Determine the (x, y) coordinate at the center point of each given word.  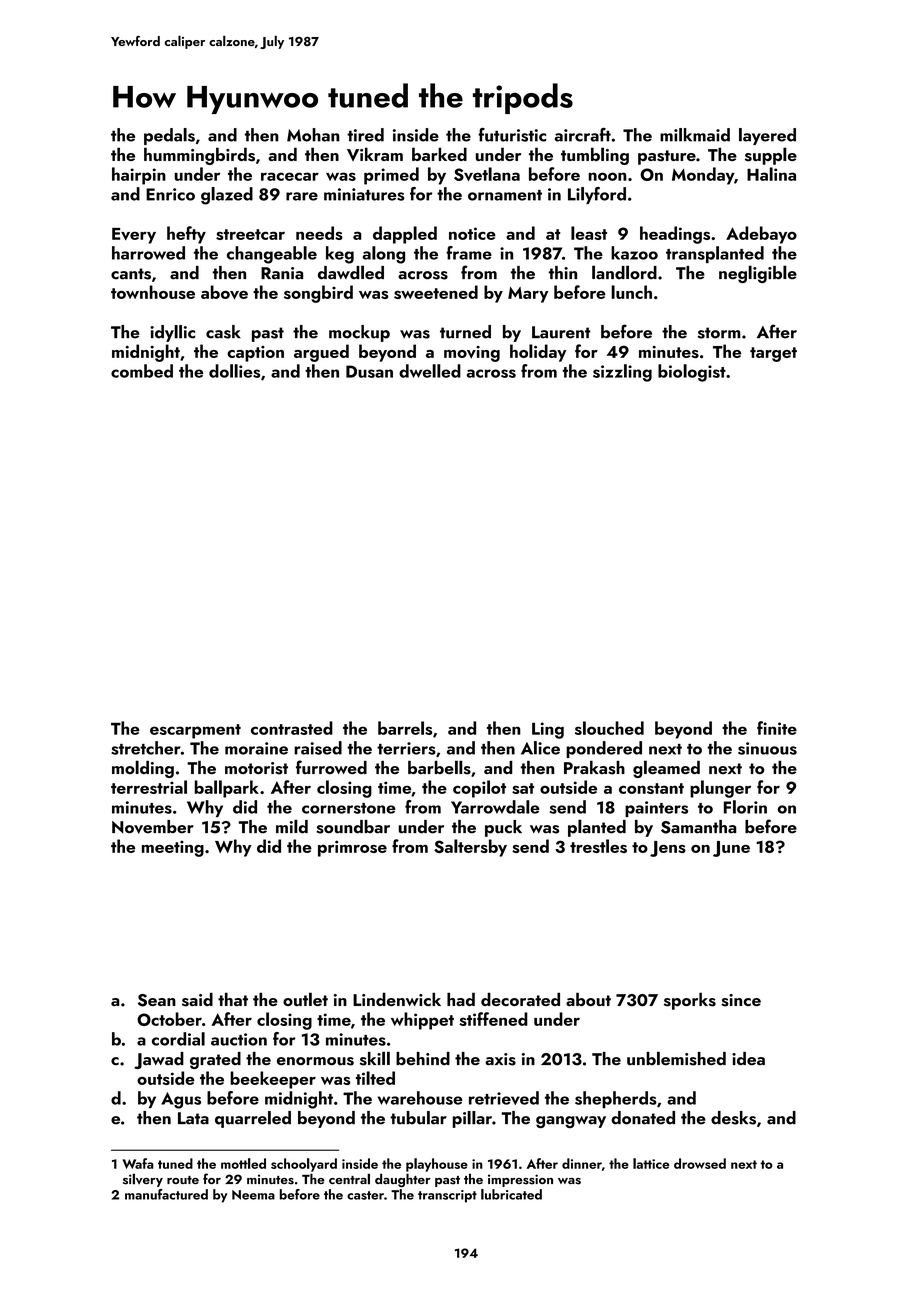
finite (777, 728)
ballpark (226, 789)
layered (767, 136)
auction (239, 1039)
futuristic (512, 135)
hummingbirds (199, 156)
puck (503, 828)
